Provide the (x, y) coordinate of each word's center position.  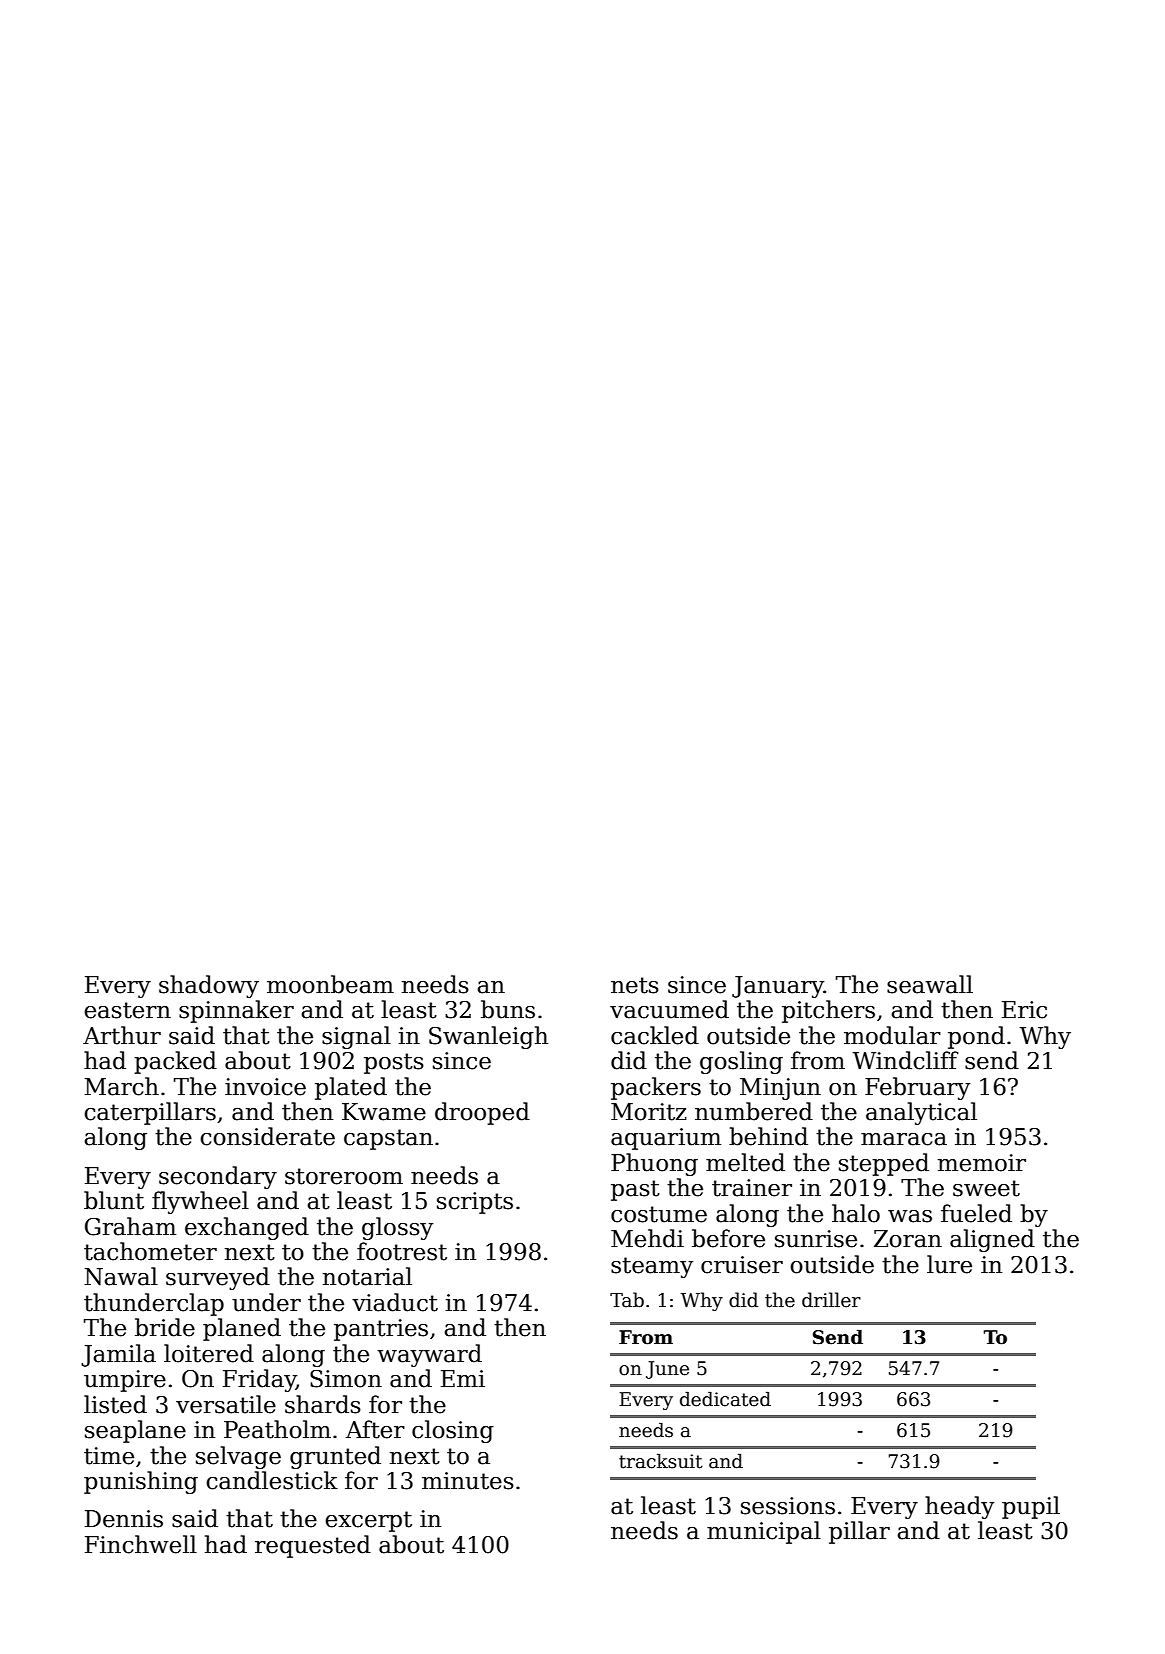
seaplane (135, 1431)
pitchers (828, 1011)
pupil (1031, 1507)
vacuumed (669, 1009)
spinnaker (236, 1011)
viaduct (395, 1302)
